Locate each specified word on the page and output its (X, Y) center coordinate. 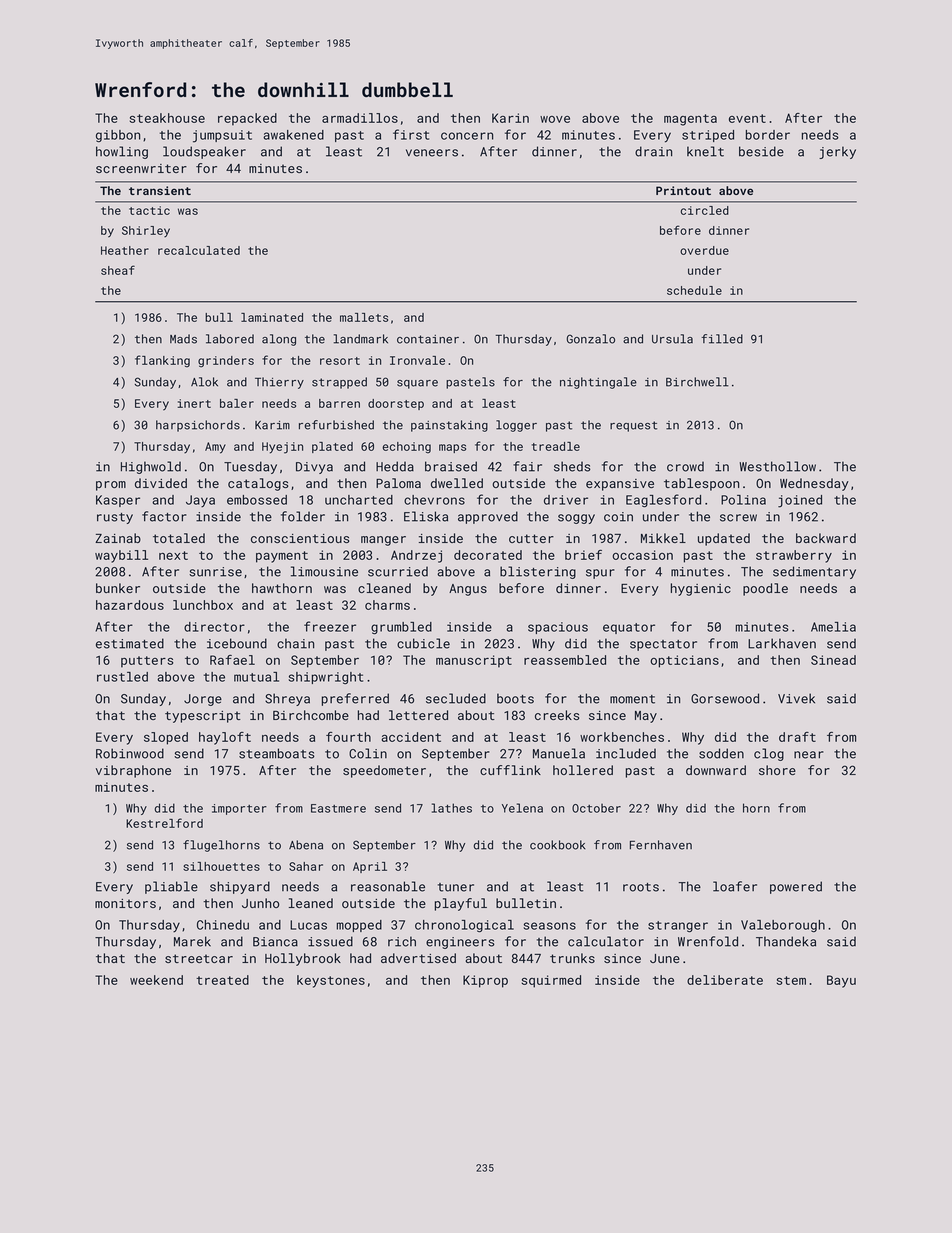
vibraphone (133, 771)
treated (222, 980)
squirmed (551, 981)
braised (451, 466)
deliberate (725, 980)
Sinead (833, 660)
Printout (683, 190)
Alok (204, 382)
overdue (704, 250)
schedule (694, 290)
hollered (583, 770)
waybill (121, 556)
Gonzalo (591, 339)
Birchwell (697, 382)
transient (160, 190)
